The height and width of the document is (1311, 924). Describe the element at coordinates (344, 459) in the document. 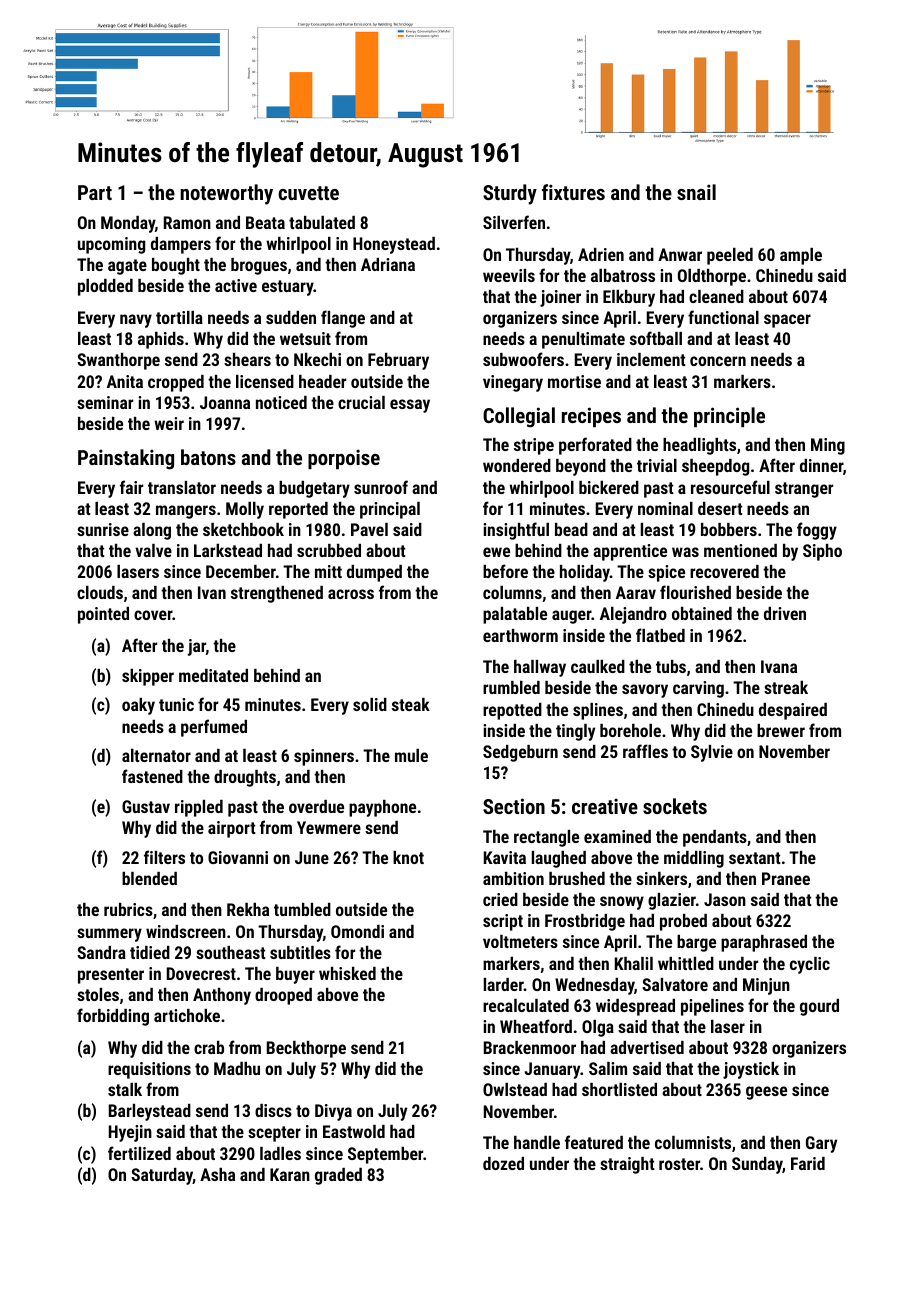

I see `porpoise` at that location.
